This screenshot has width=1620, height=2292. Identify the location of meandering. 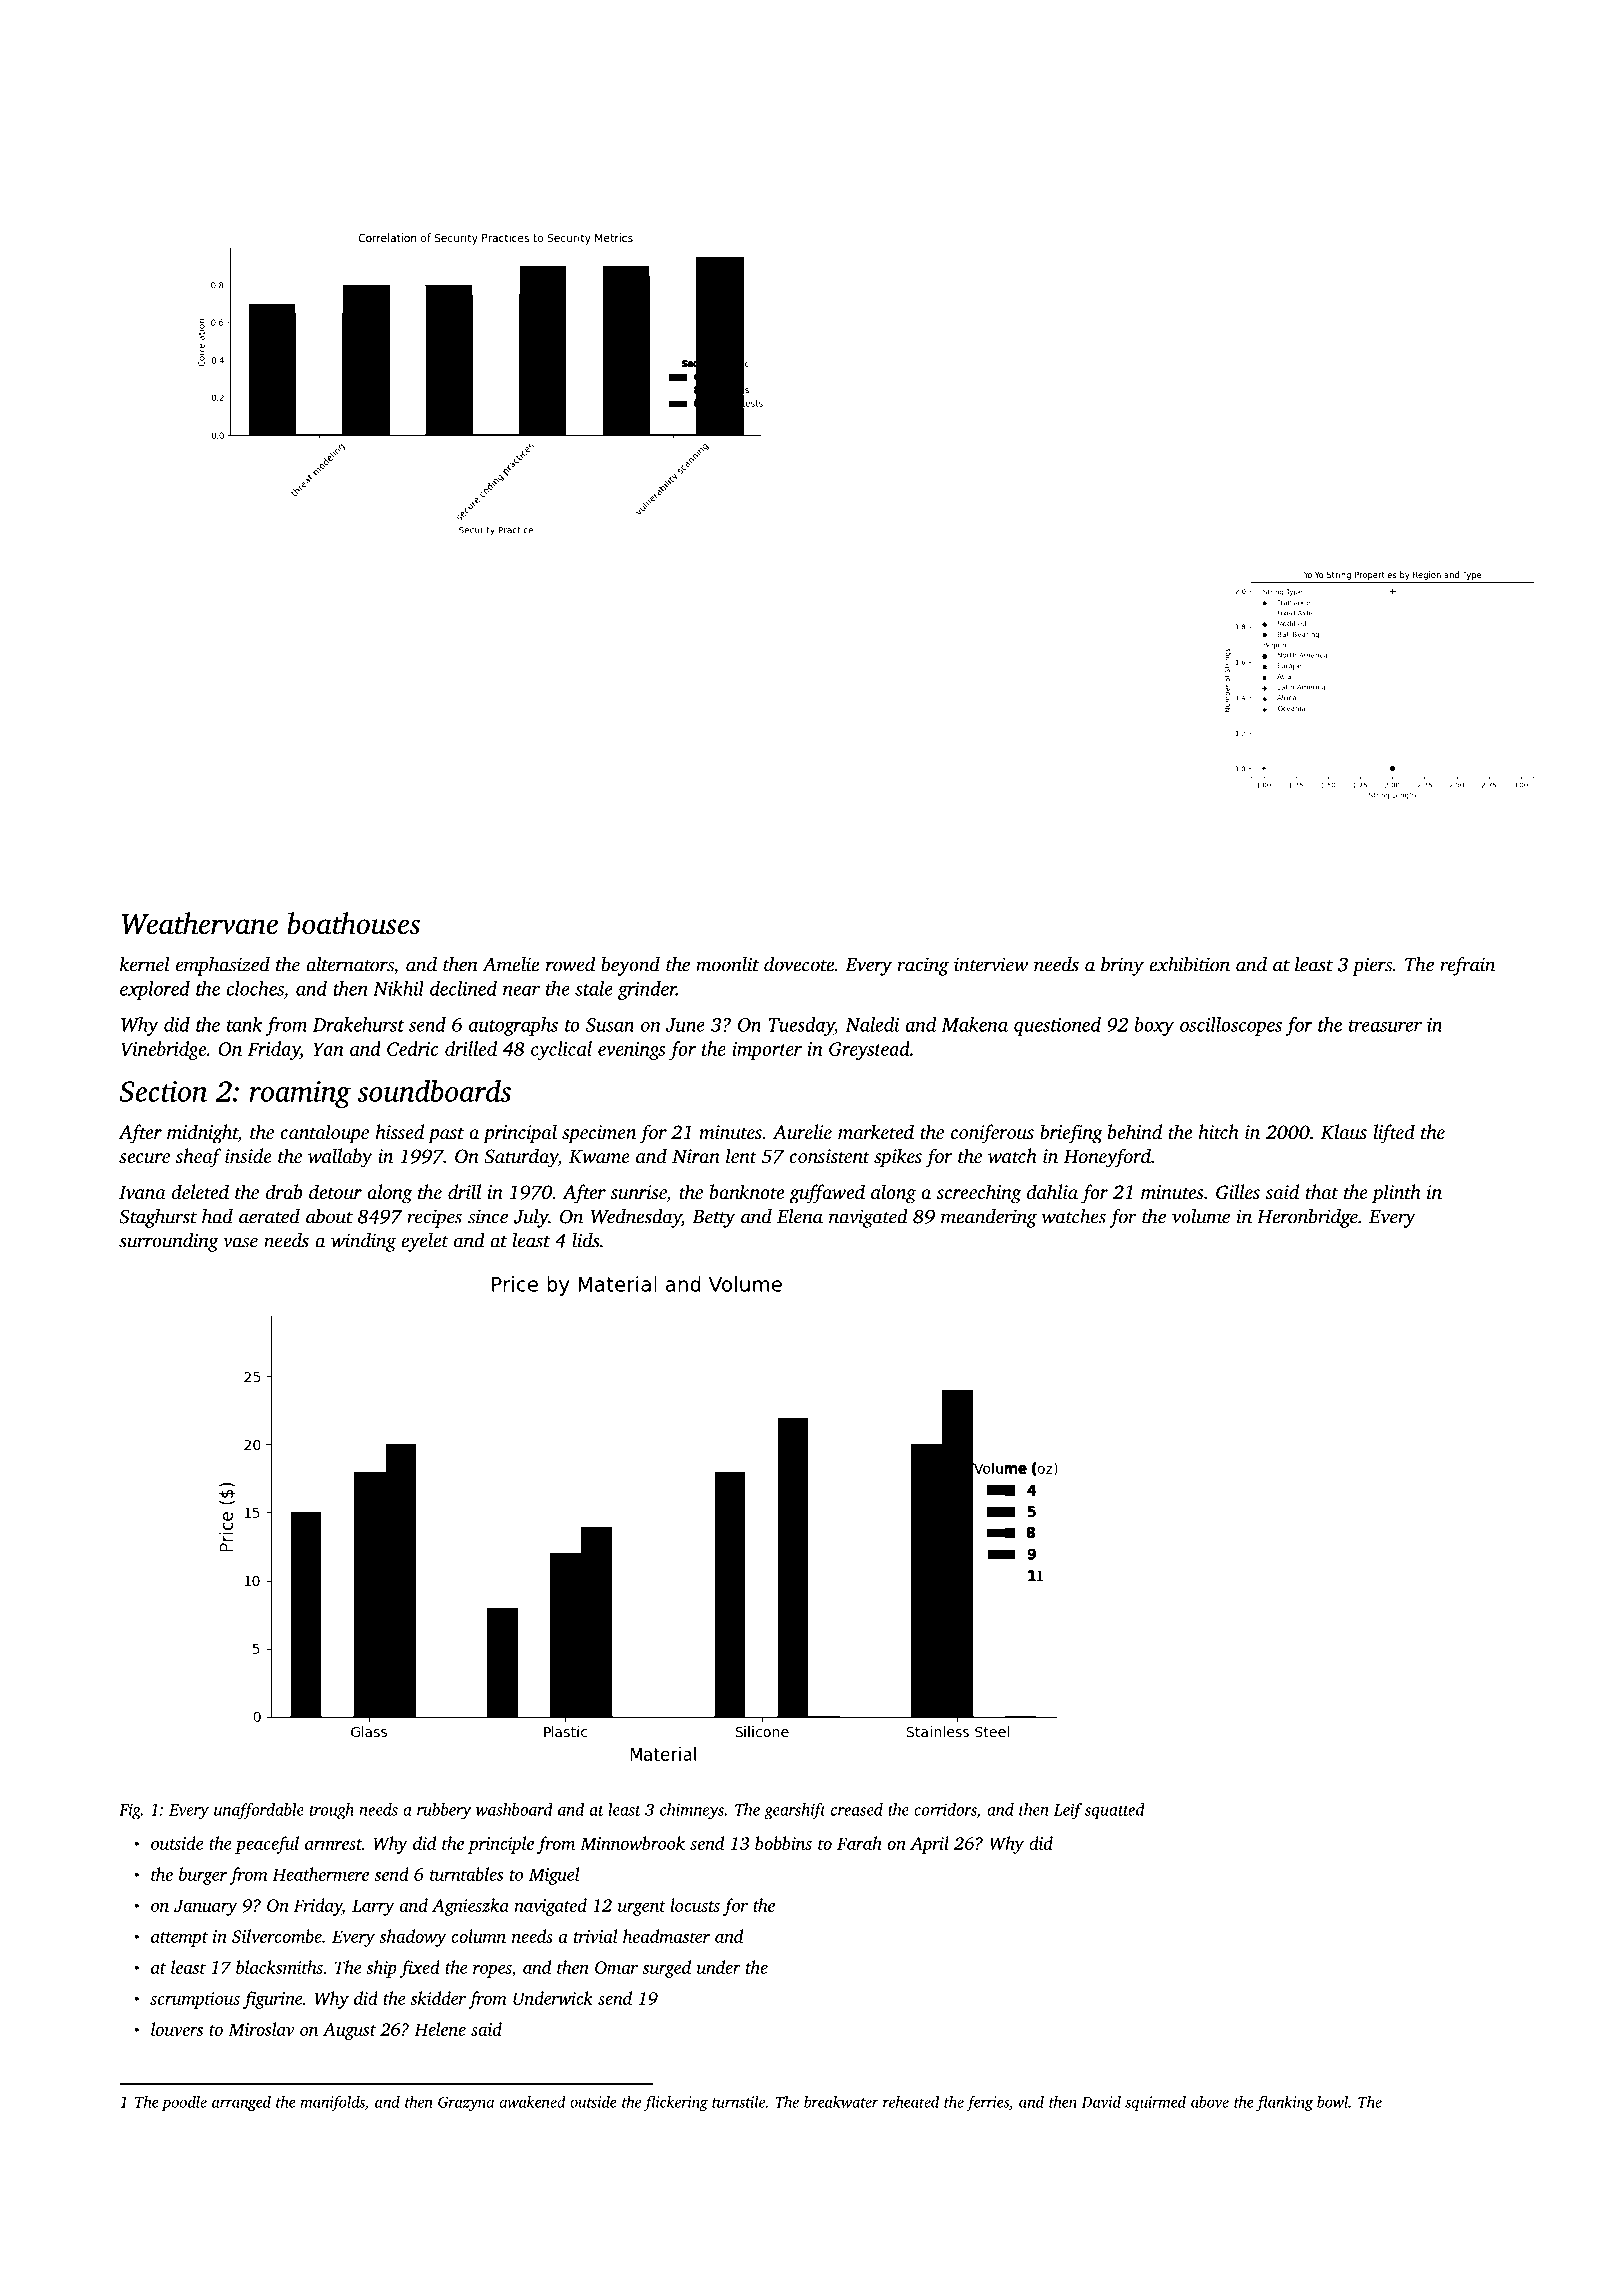
(989, 1218).
